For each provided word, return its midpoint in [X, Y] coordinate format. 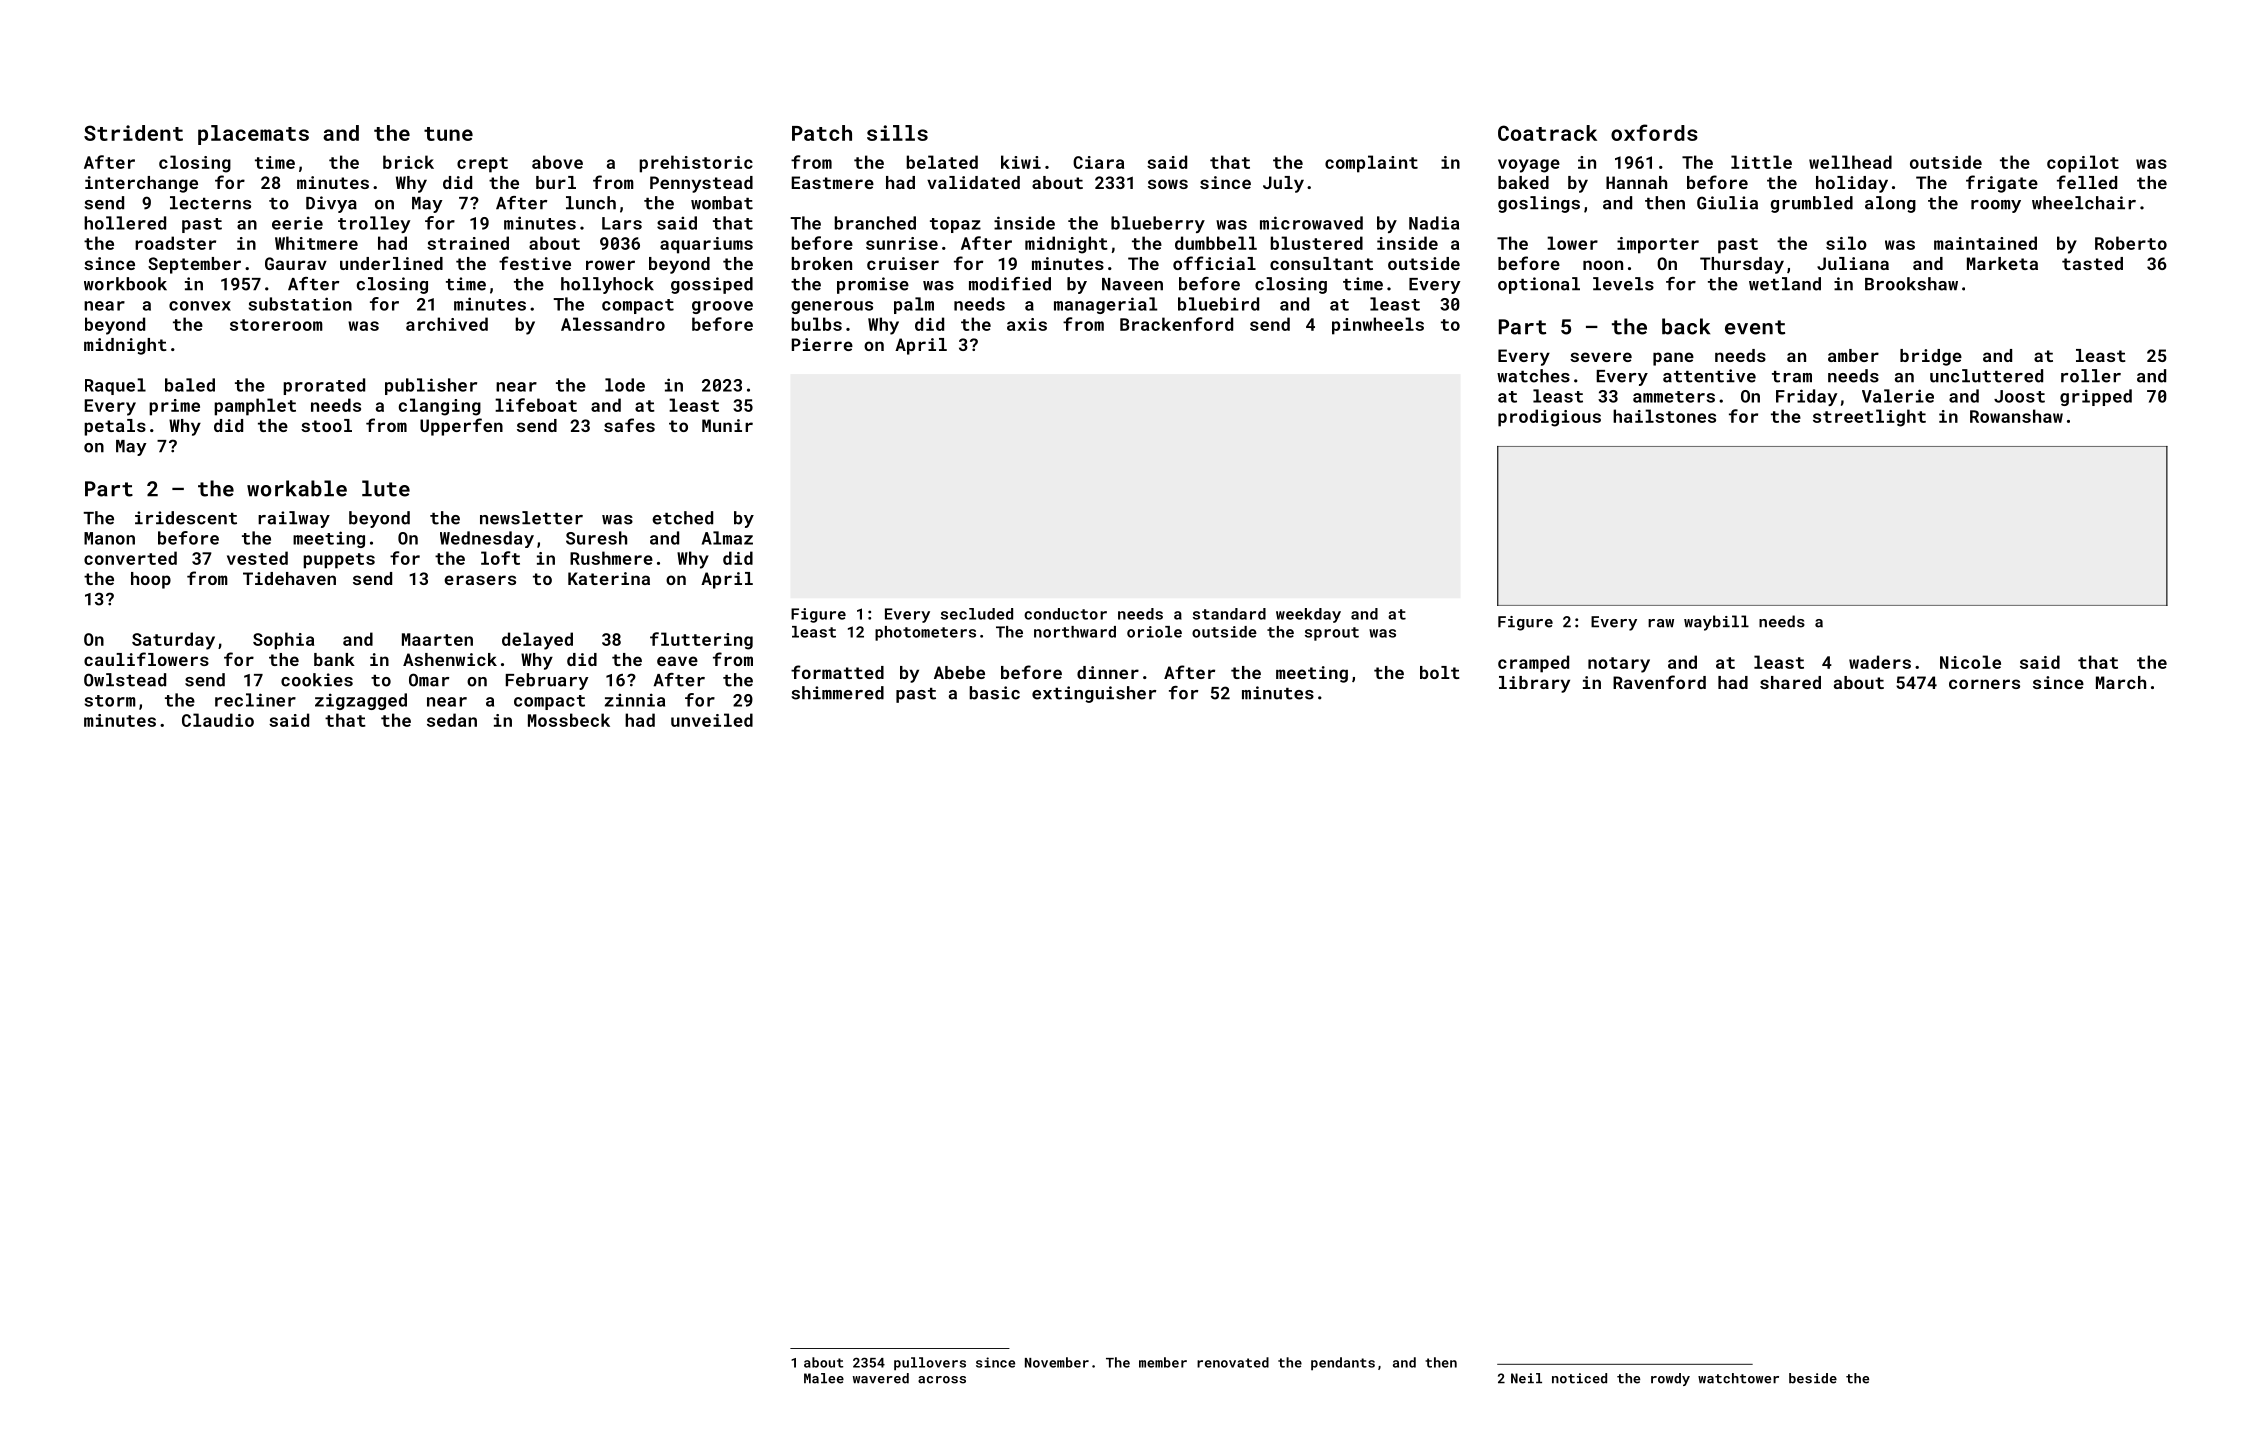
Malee [824, 1378]
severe [1601, 357]
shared [1790, 682]
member [1163, 1362]
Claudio [218, 720]
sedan [452, 720]
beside [1813, 1378]
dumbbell [1216, 243]
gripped [2096, 397]
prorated [324, 386]
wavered [881, 1378]
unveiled [712, 720]
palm [914, 305]
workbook [125, 284]
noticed [1579, 1378]
